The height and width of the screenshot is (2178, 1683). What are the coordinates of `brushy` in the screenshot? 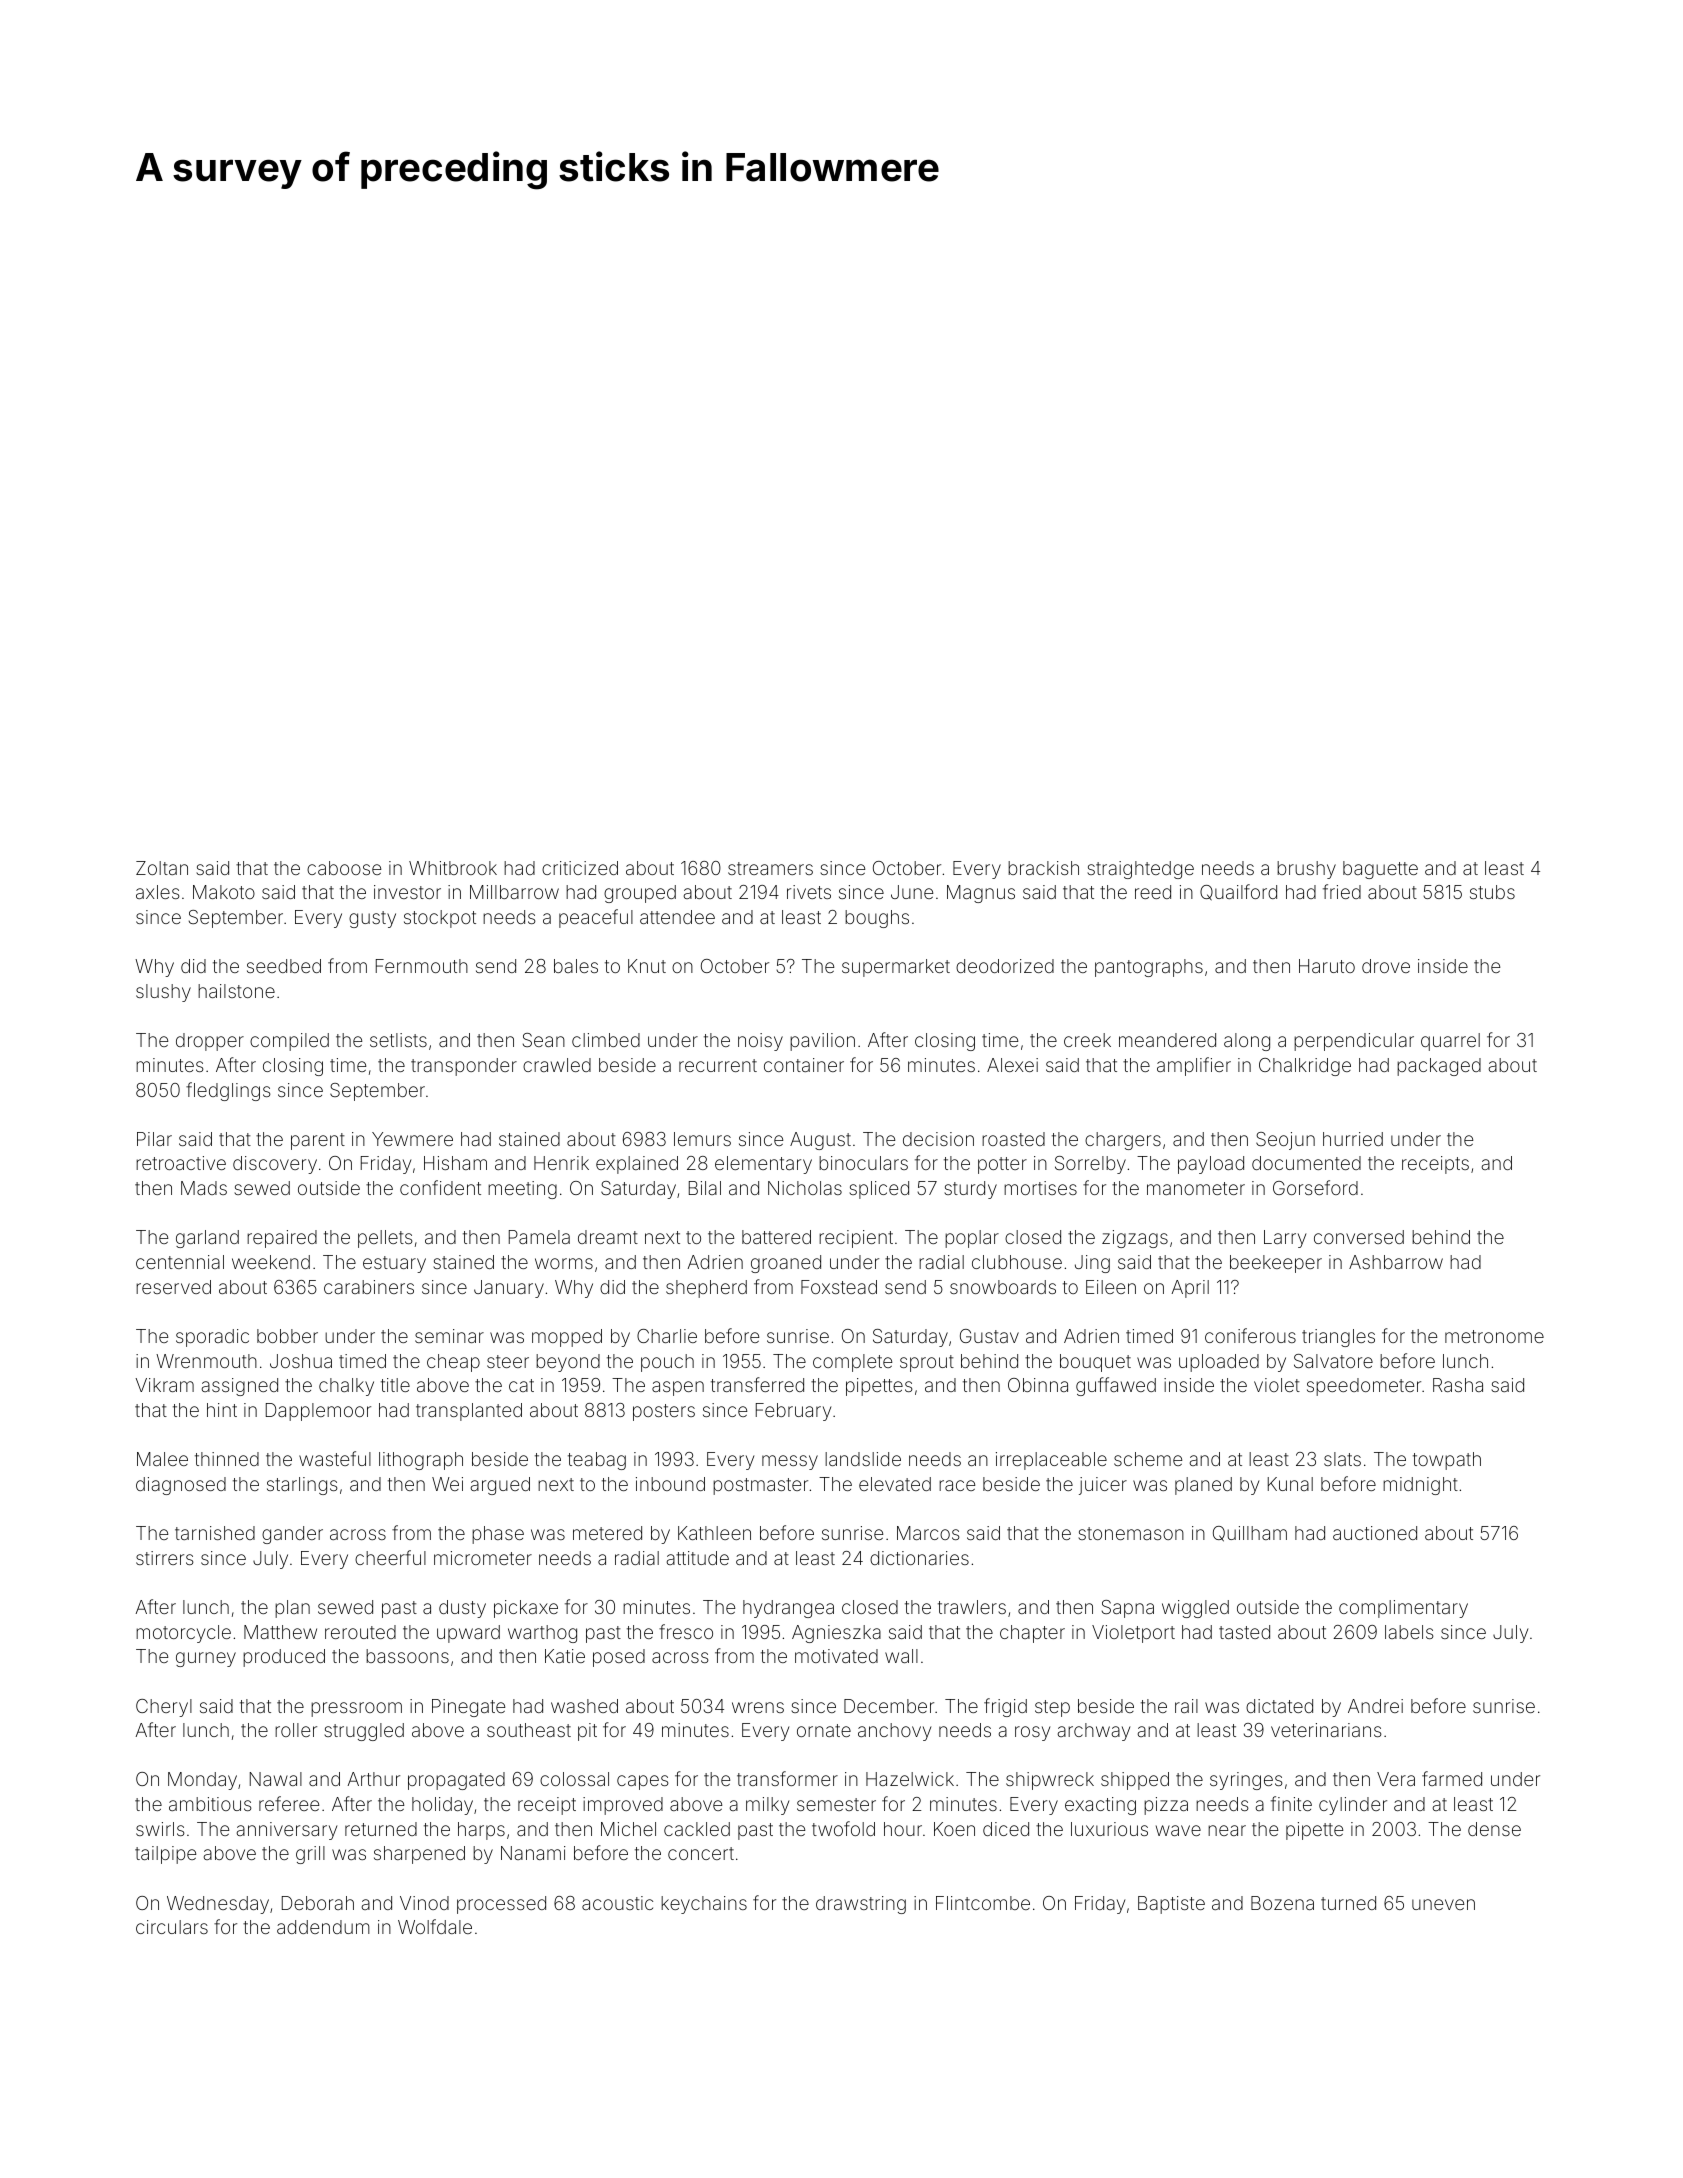 It's located at (1306, 870).
